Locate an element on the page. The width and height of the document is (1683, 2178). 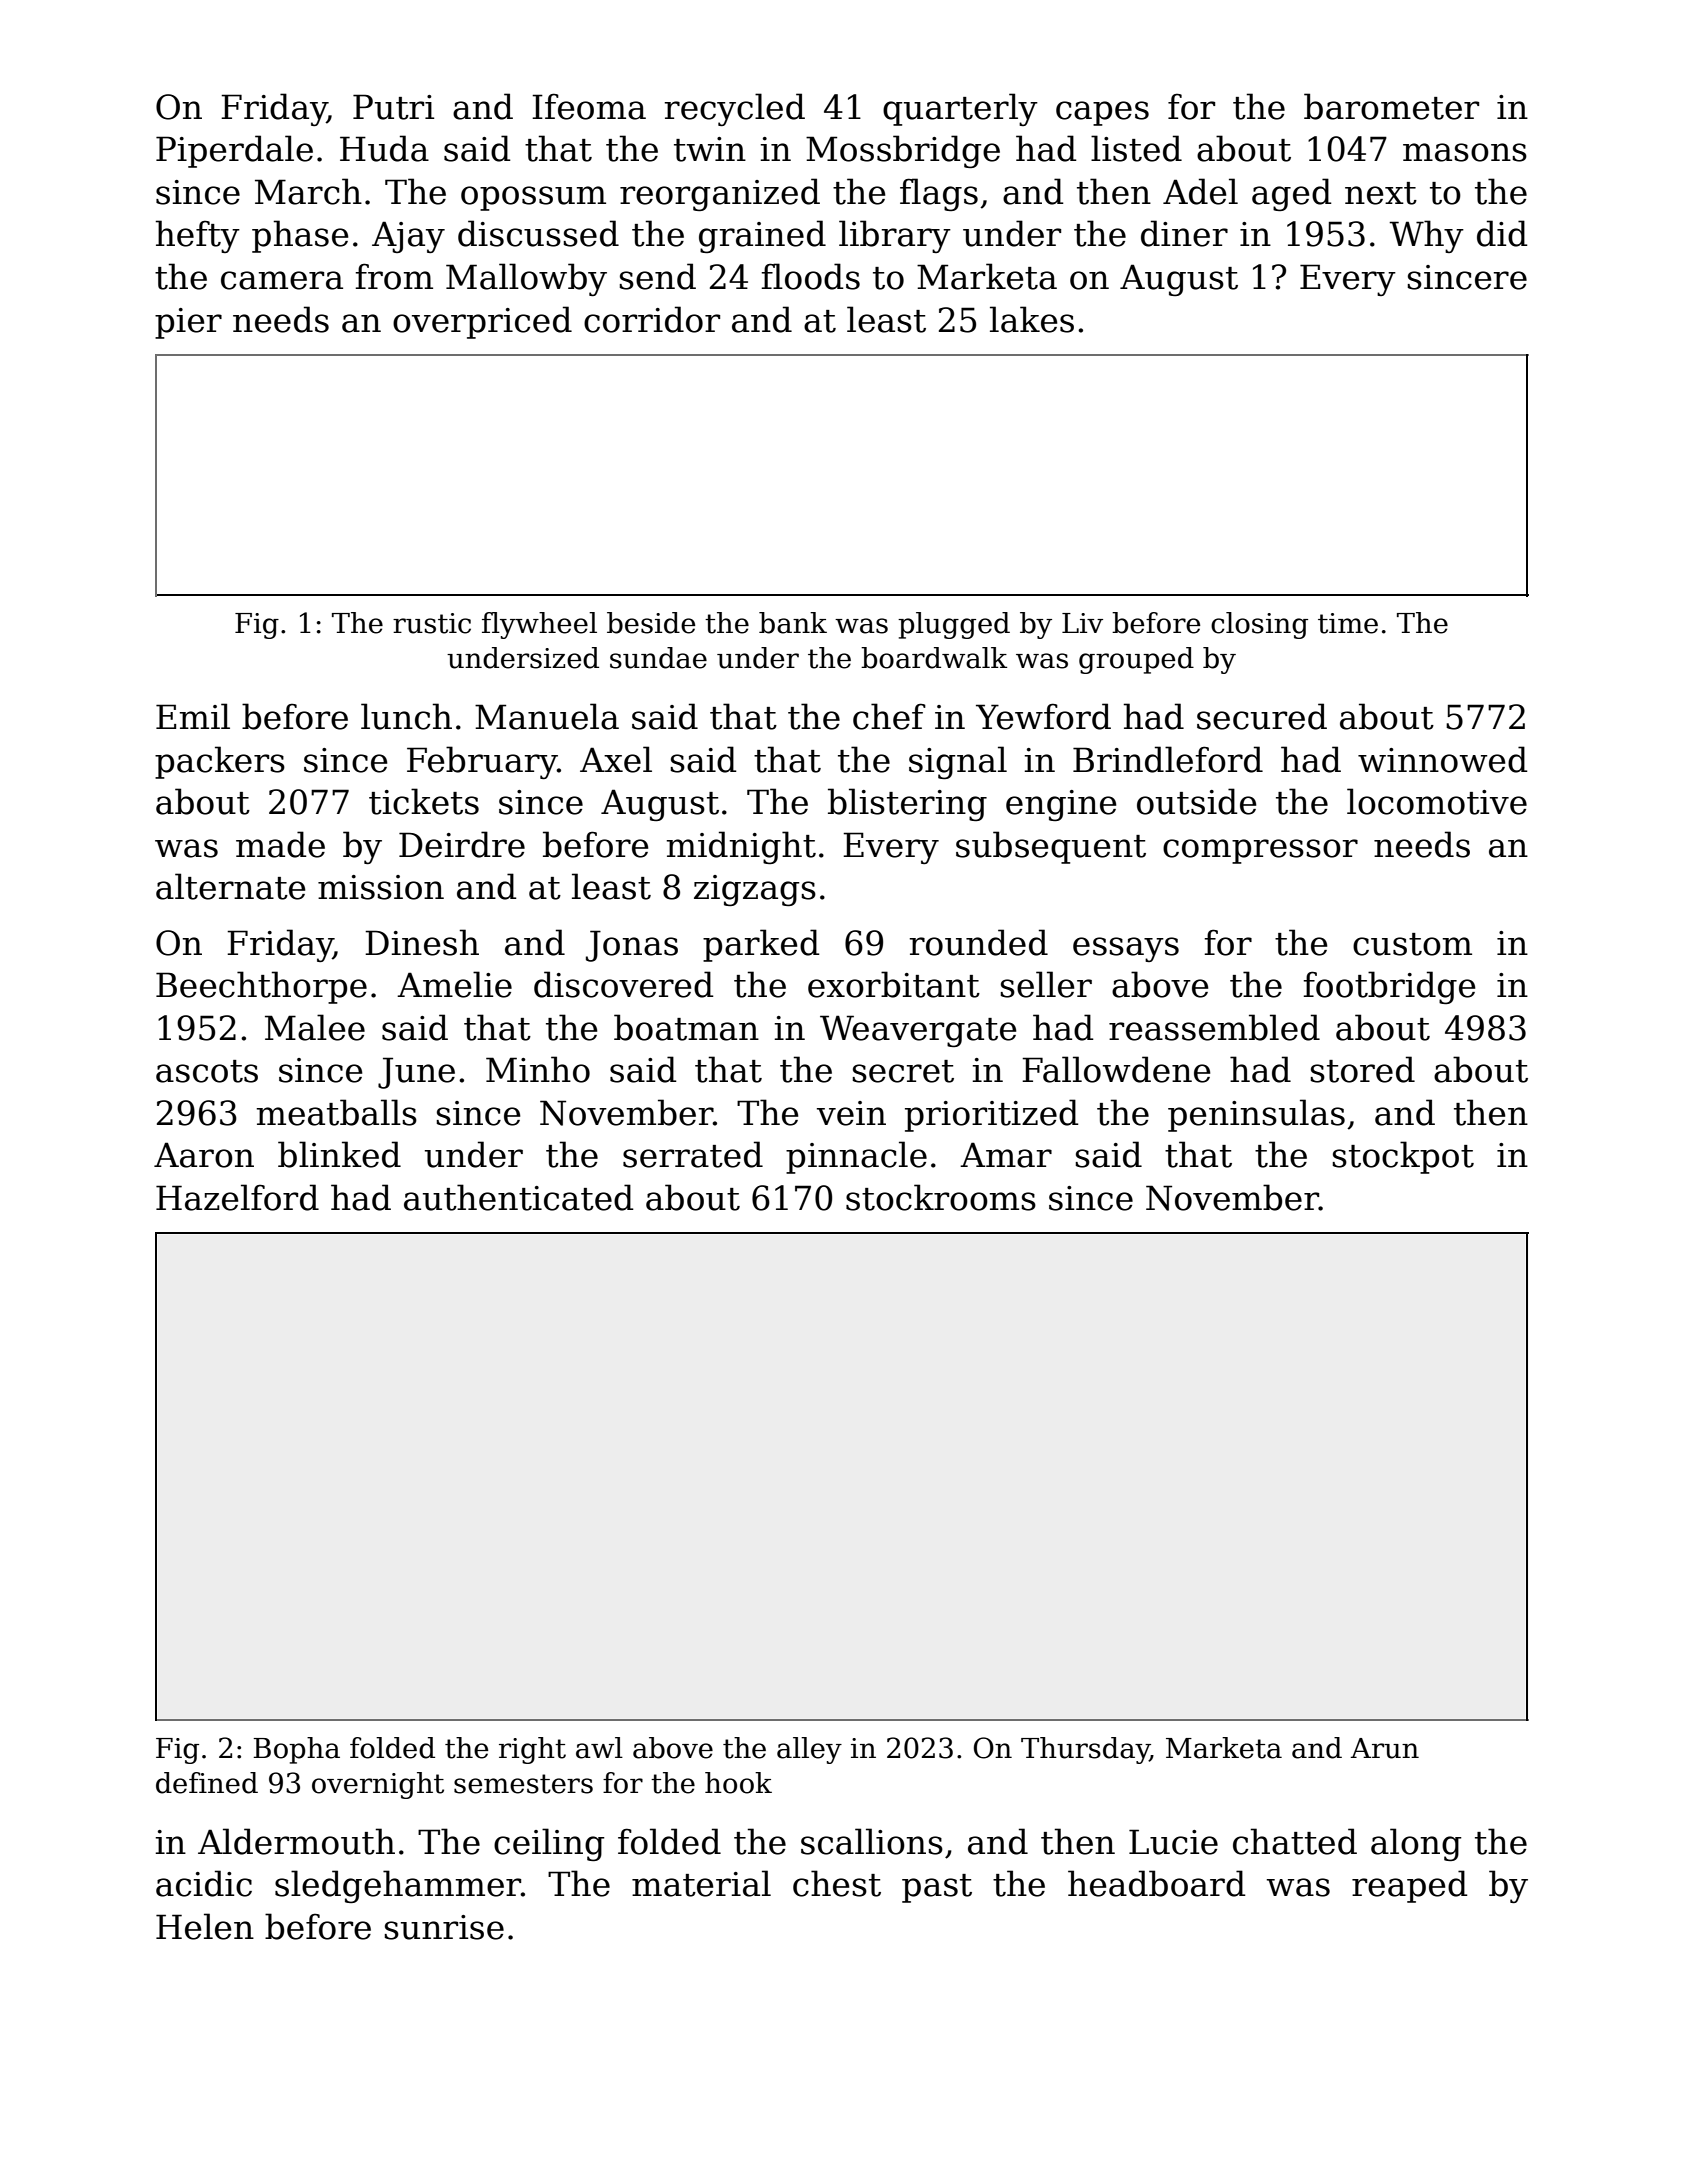
chest is located at coordinates (837, 1883).
